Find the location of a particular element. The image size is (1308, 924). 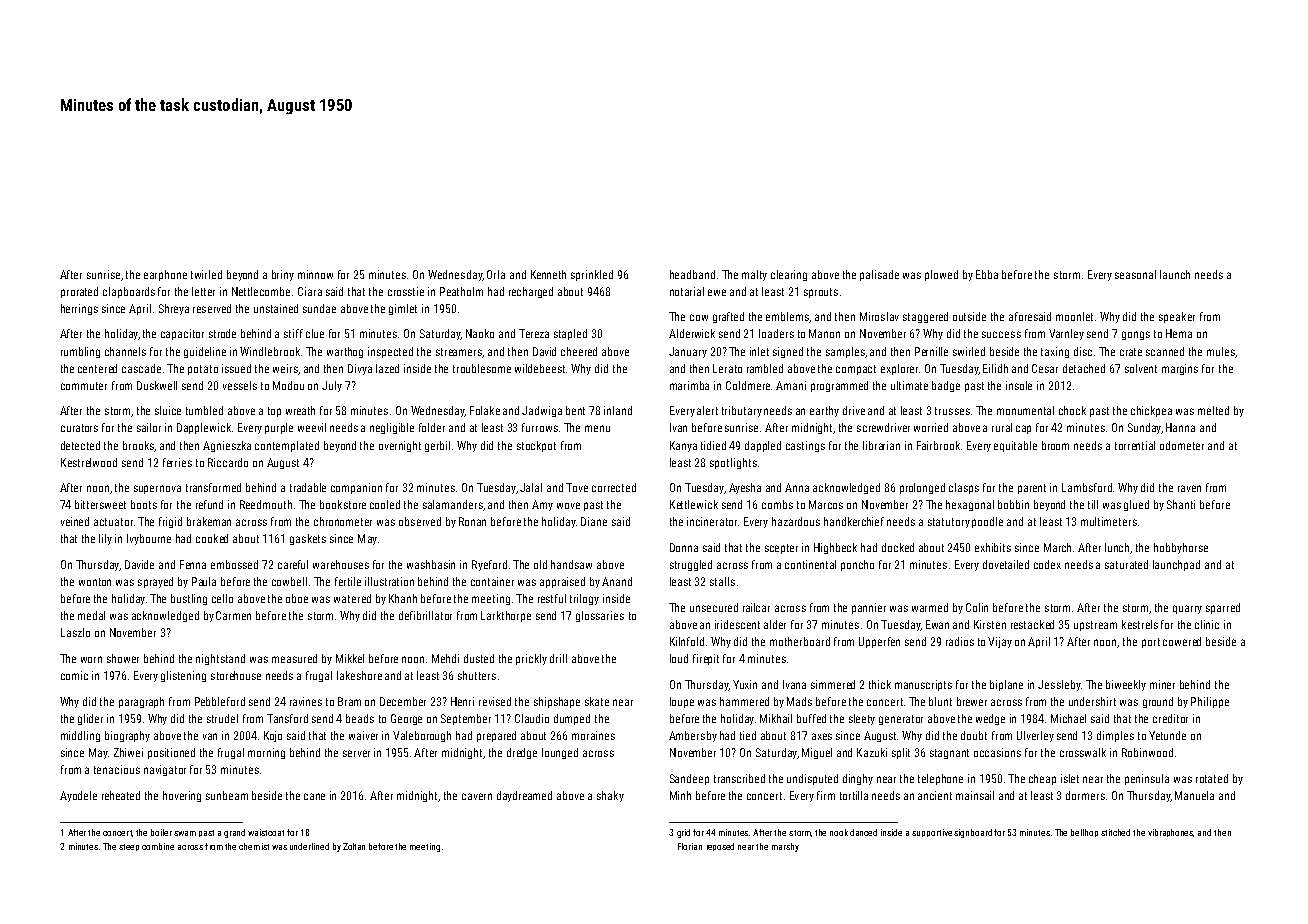

cowered is located at coordinates (1182, 641).
